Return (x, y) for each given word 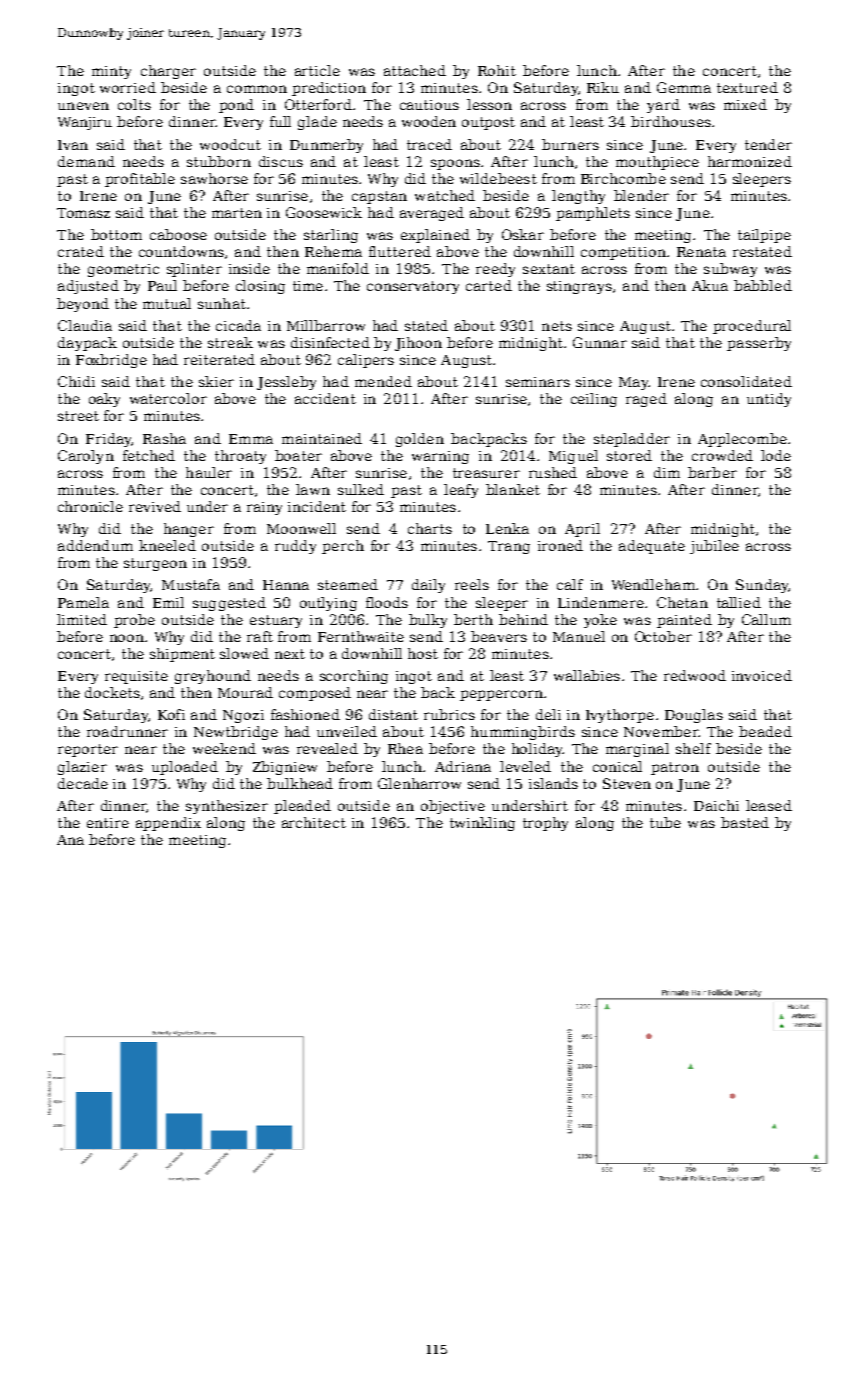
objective (453, 807)
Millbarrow (326, 325)
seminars (538, 382)
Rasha (164, 438)
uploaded (185, 768)
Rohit (497, 70)
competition (623, 253)
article (317, 70)
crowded (722, 455)
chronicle (90, 506)
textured (747, 87)
